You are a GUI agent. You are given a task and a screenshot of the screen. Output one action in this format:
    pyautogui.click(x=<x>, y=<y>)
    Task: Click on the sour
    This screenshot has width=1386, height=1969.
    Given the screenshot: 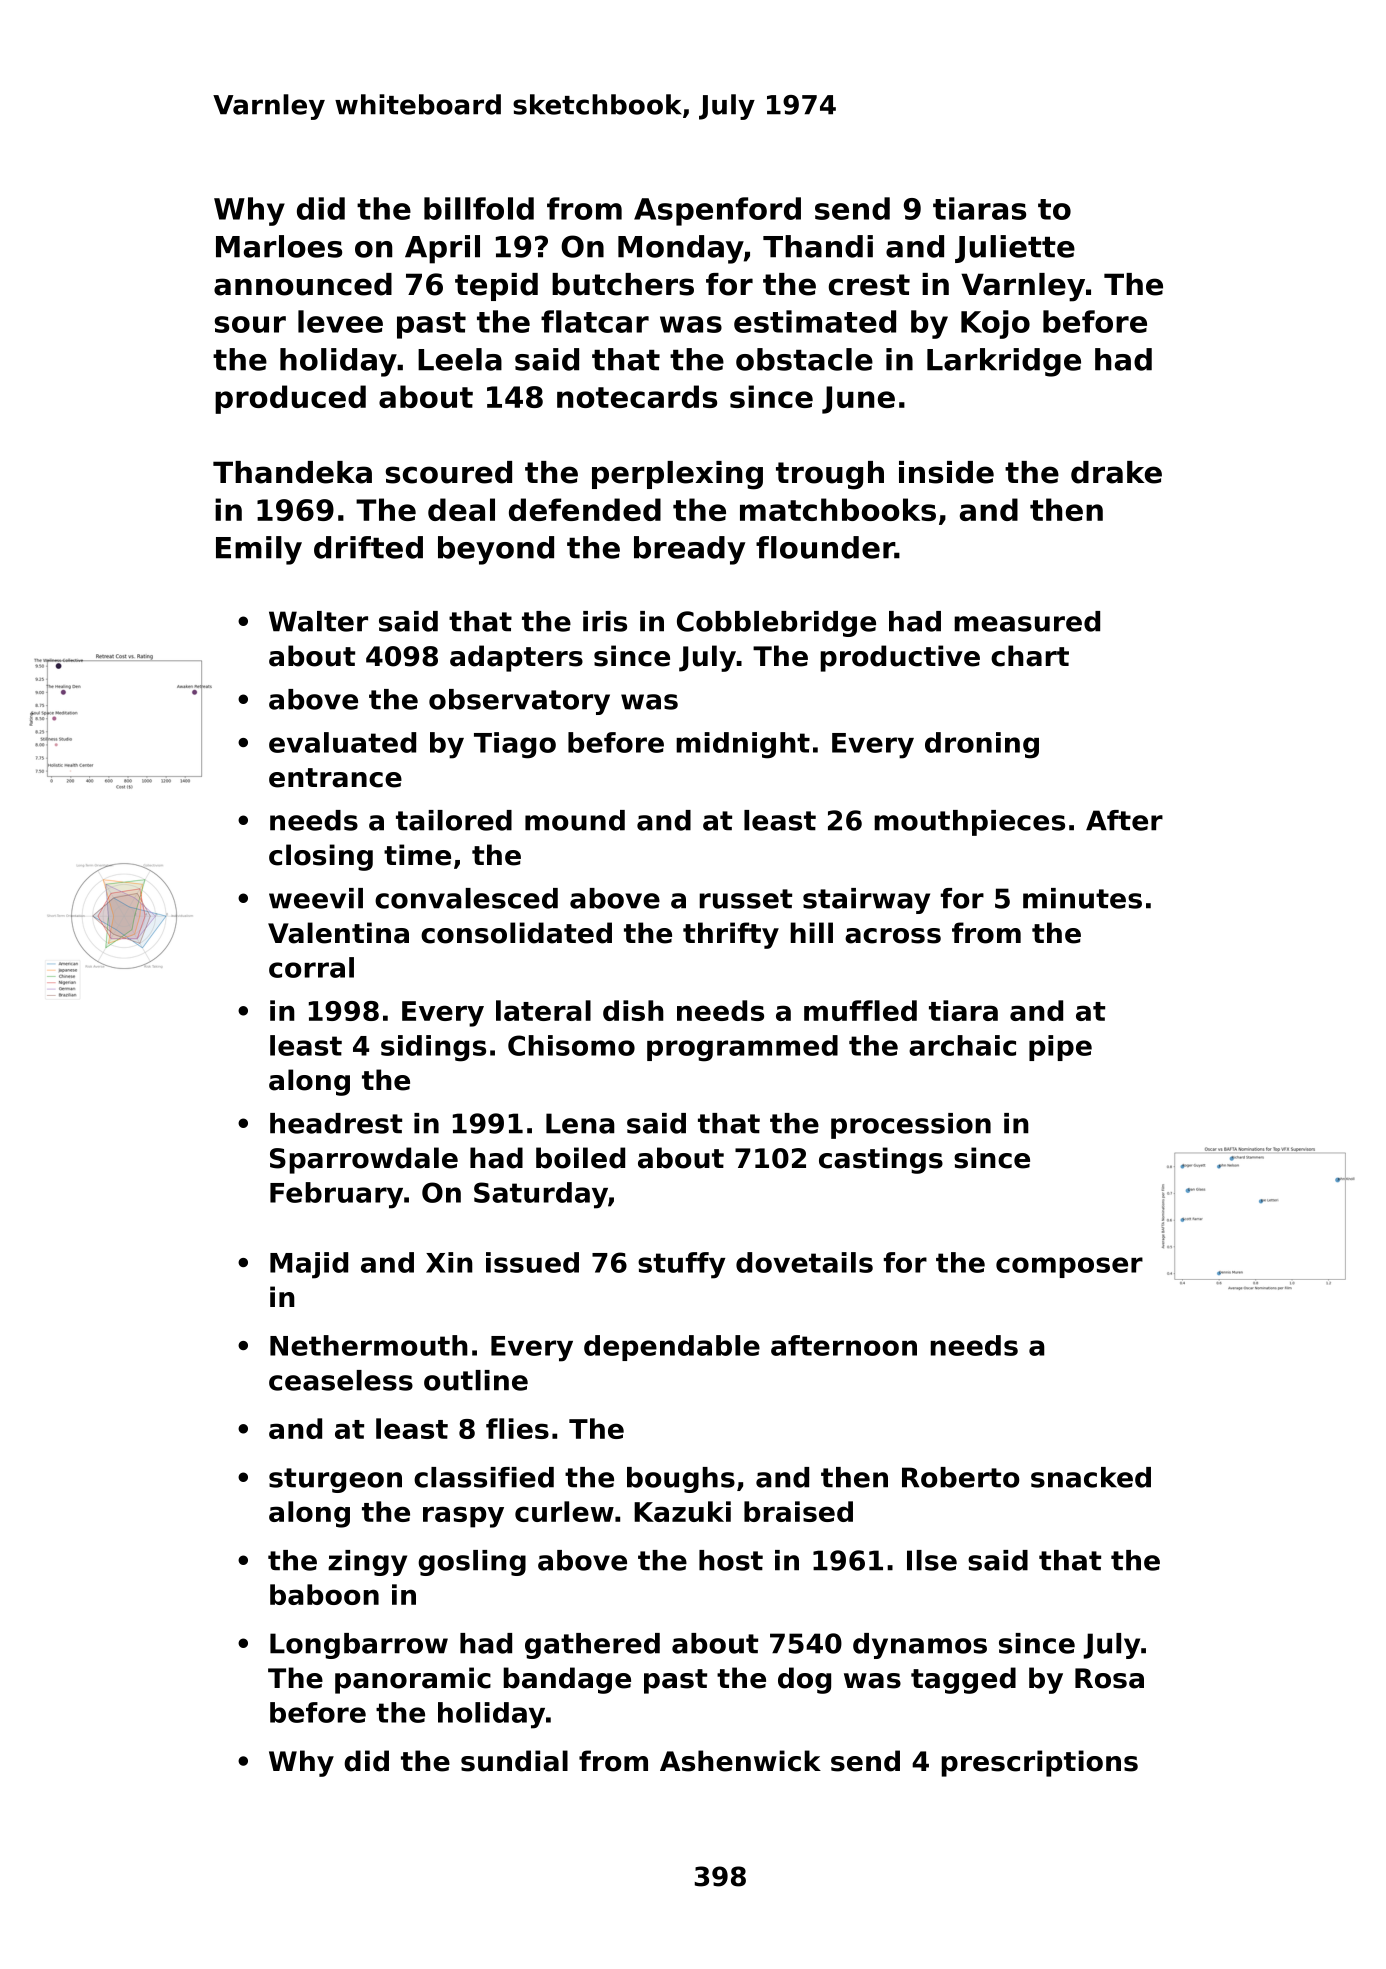 What is the action you would take?
    pyautogui.click(x=250, y=324)
